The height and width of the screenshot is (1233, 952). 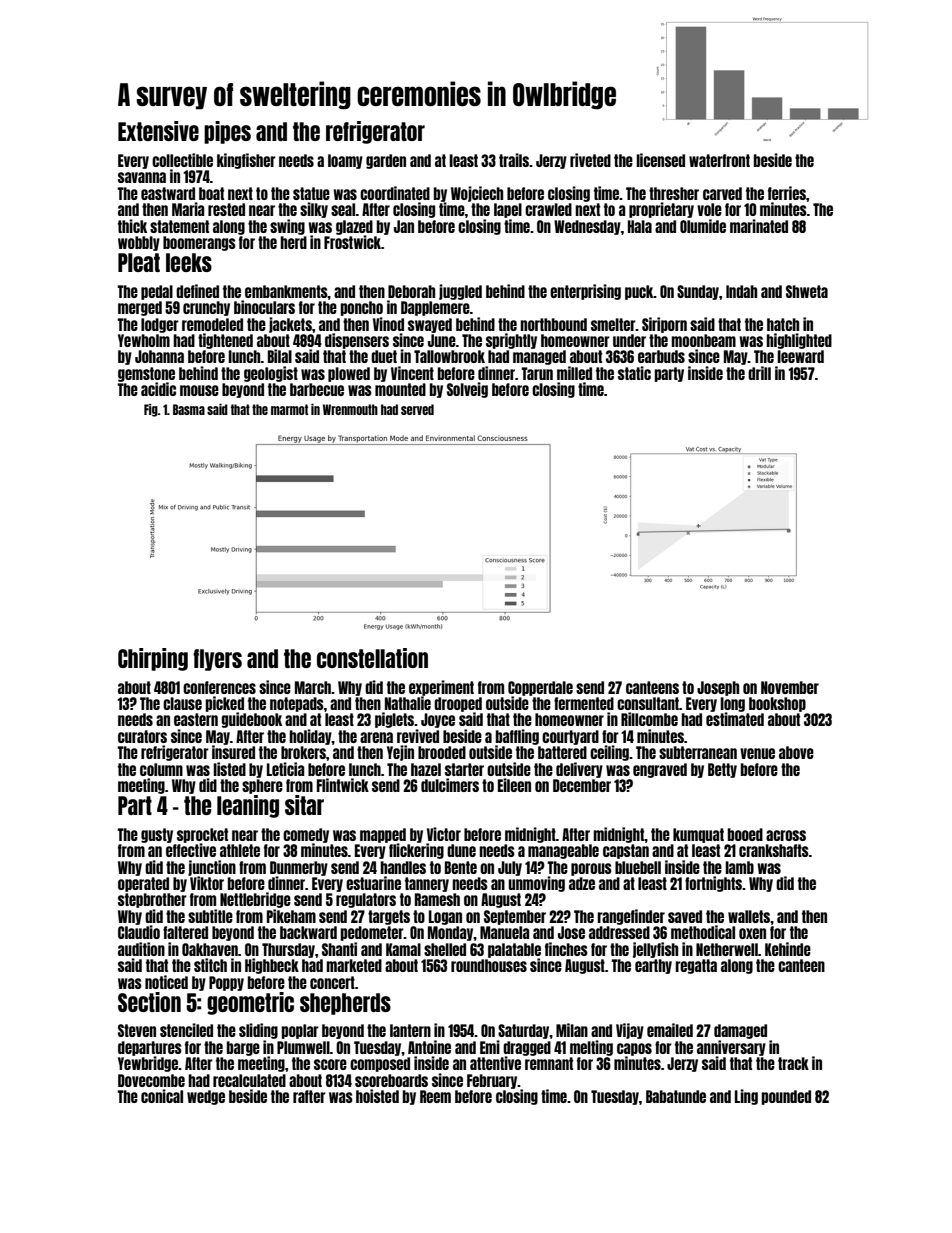 What do you see at coordinates (158, 131) in the screenshot?
I see `Extensive` at bounding box center [158, 131].
